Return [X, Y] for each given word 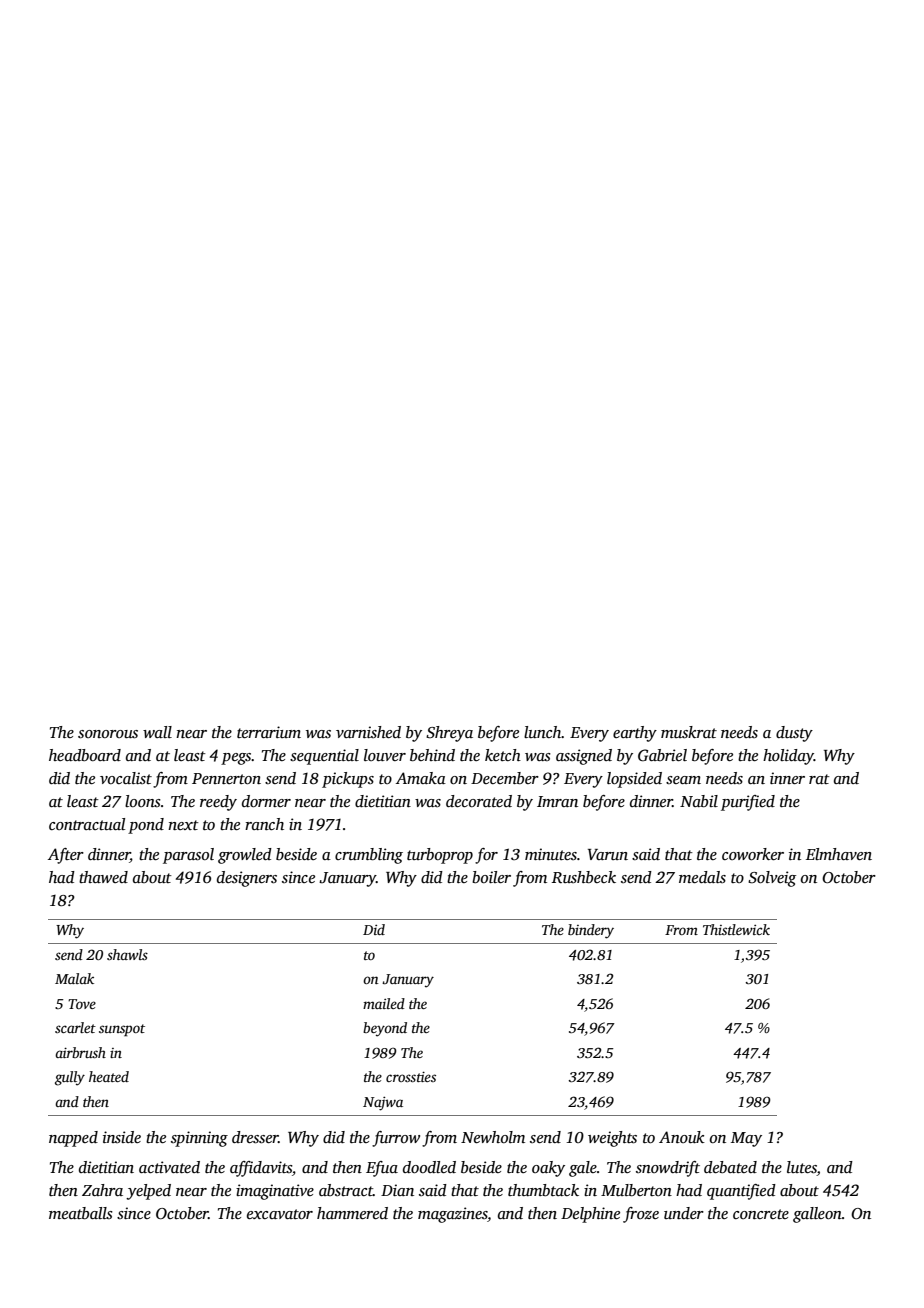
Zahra [102, 1190]
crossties [411, 1076]
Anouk [682, 1137]
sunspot [122, 1030]
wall [157, 732]
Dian [397, 1190]
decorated [479, 801]
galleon [817, 1215]
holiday [788, 757]
